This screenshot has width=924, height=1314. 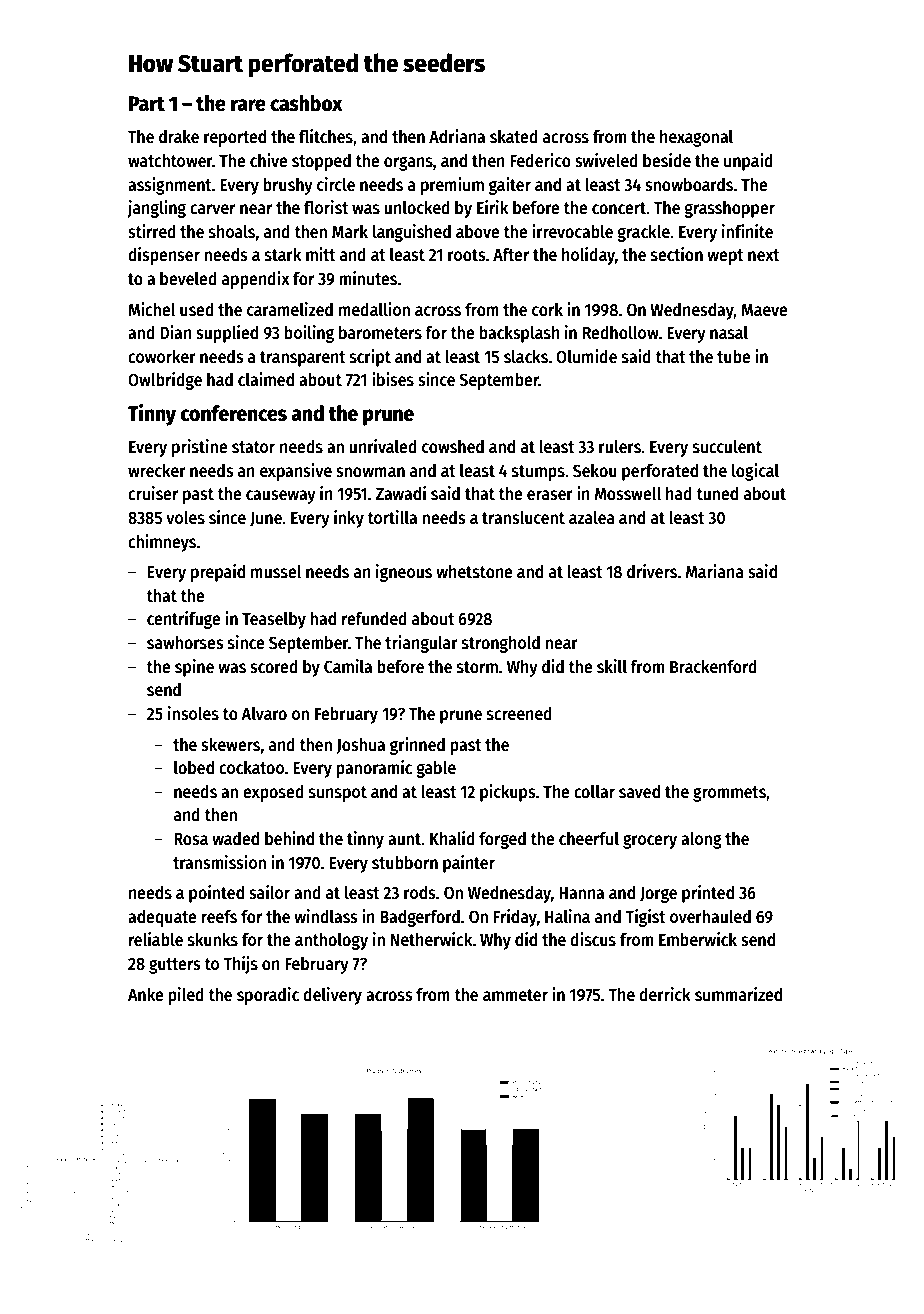 I want to click on section, so click(x=677, y=254).
